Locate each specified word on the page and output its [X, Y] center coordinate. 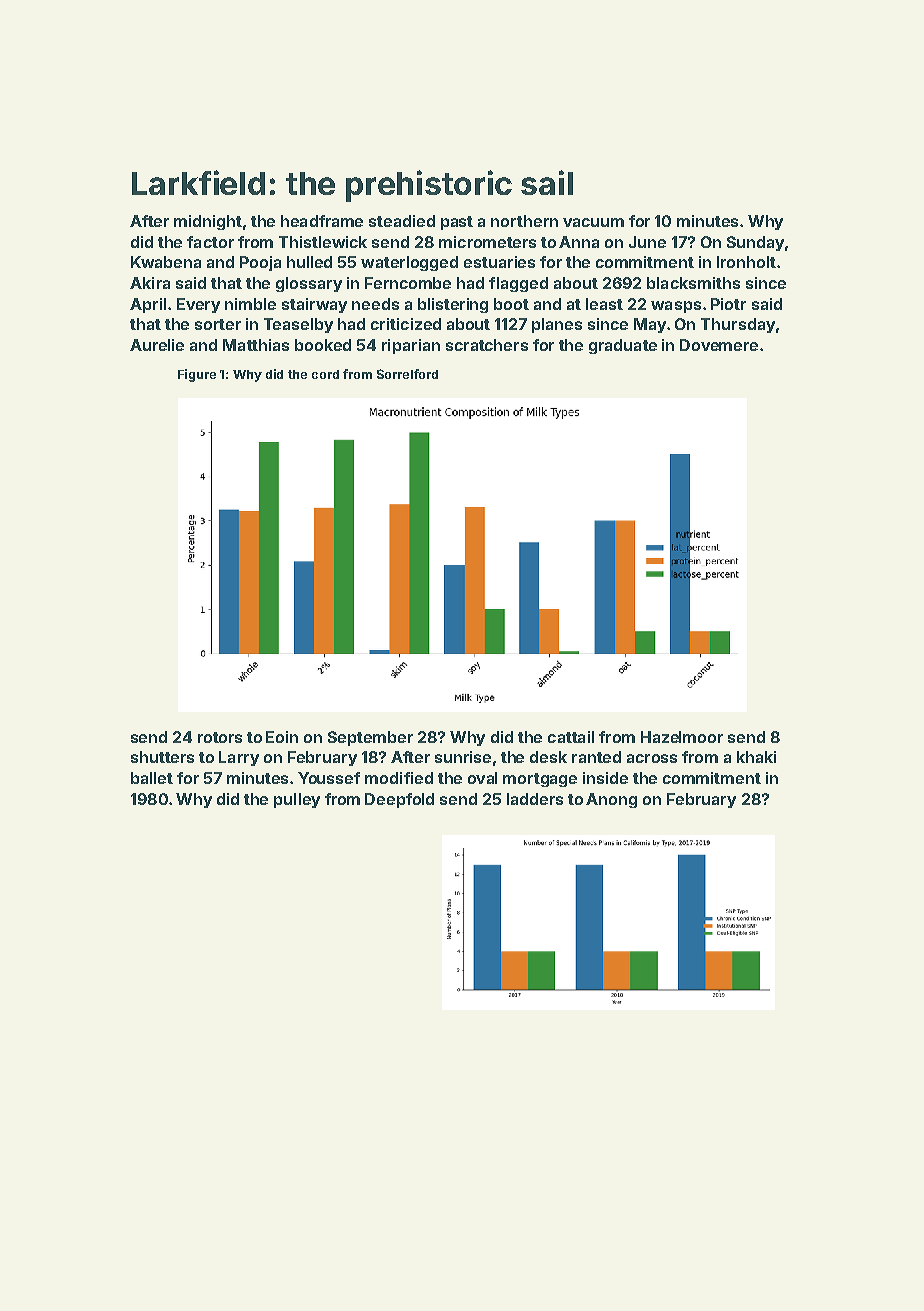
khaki [756, 757]
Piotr [728, 304]
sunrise [463, 757]
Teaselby [298, 325]
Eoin [282, 737]
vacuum [593, 222]
